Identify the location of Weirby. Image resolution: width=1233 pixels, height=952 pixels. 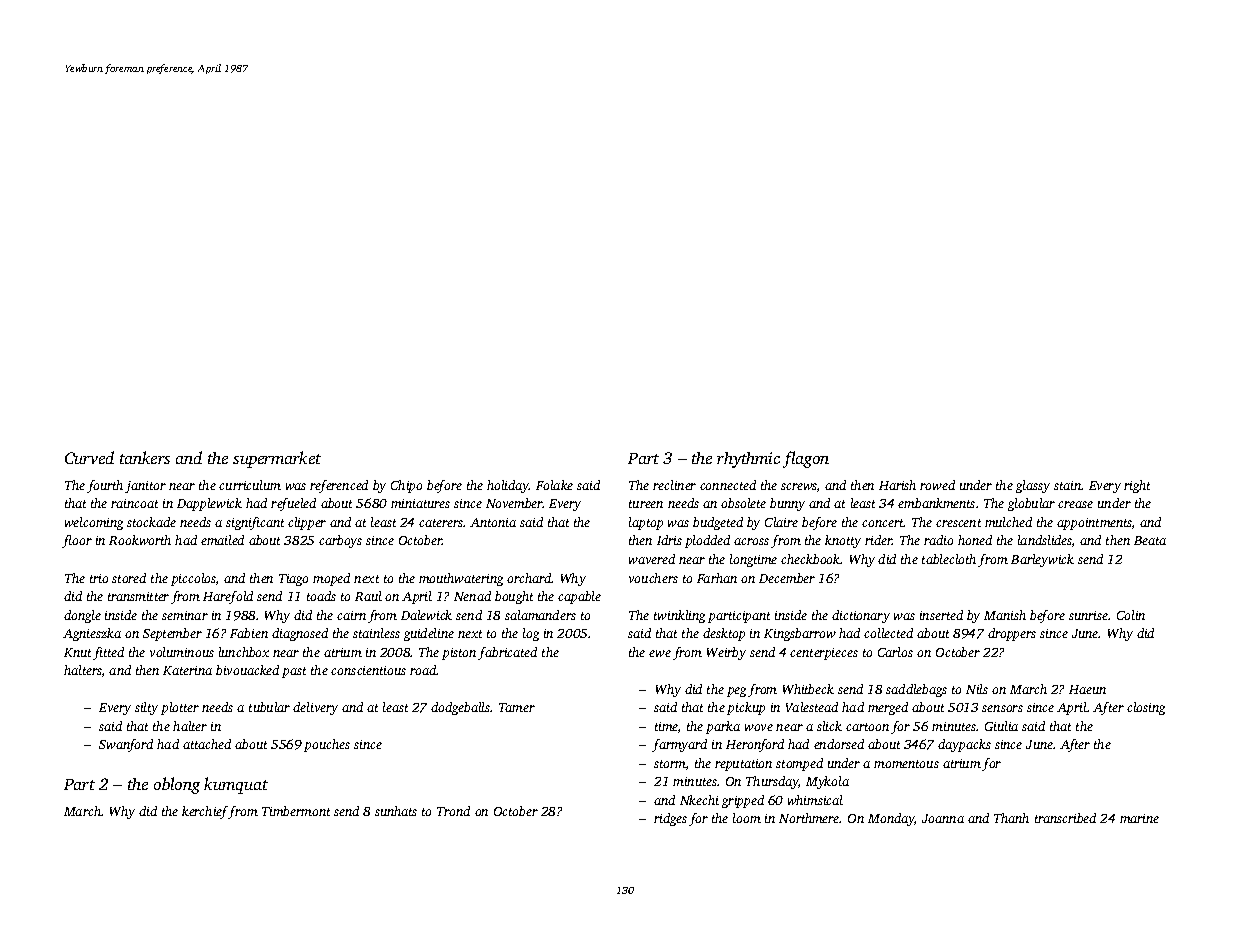
(726, 653).
